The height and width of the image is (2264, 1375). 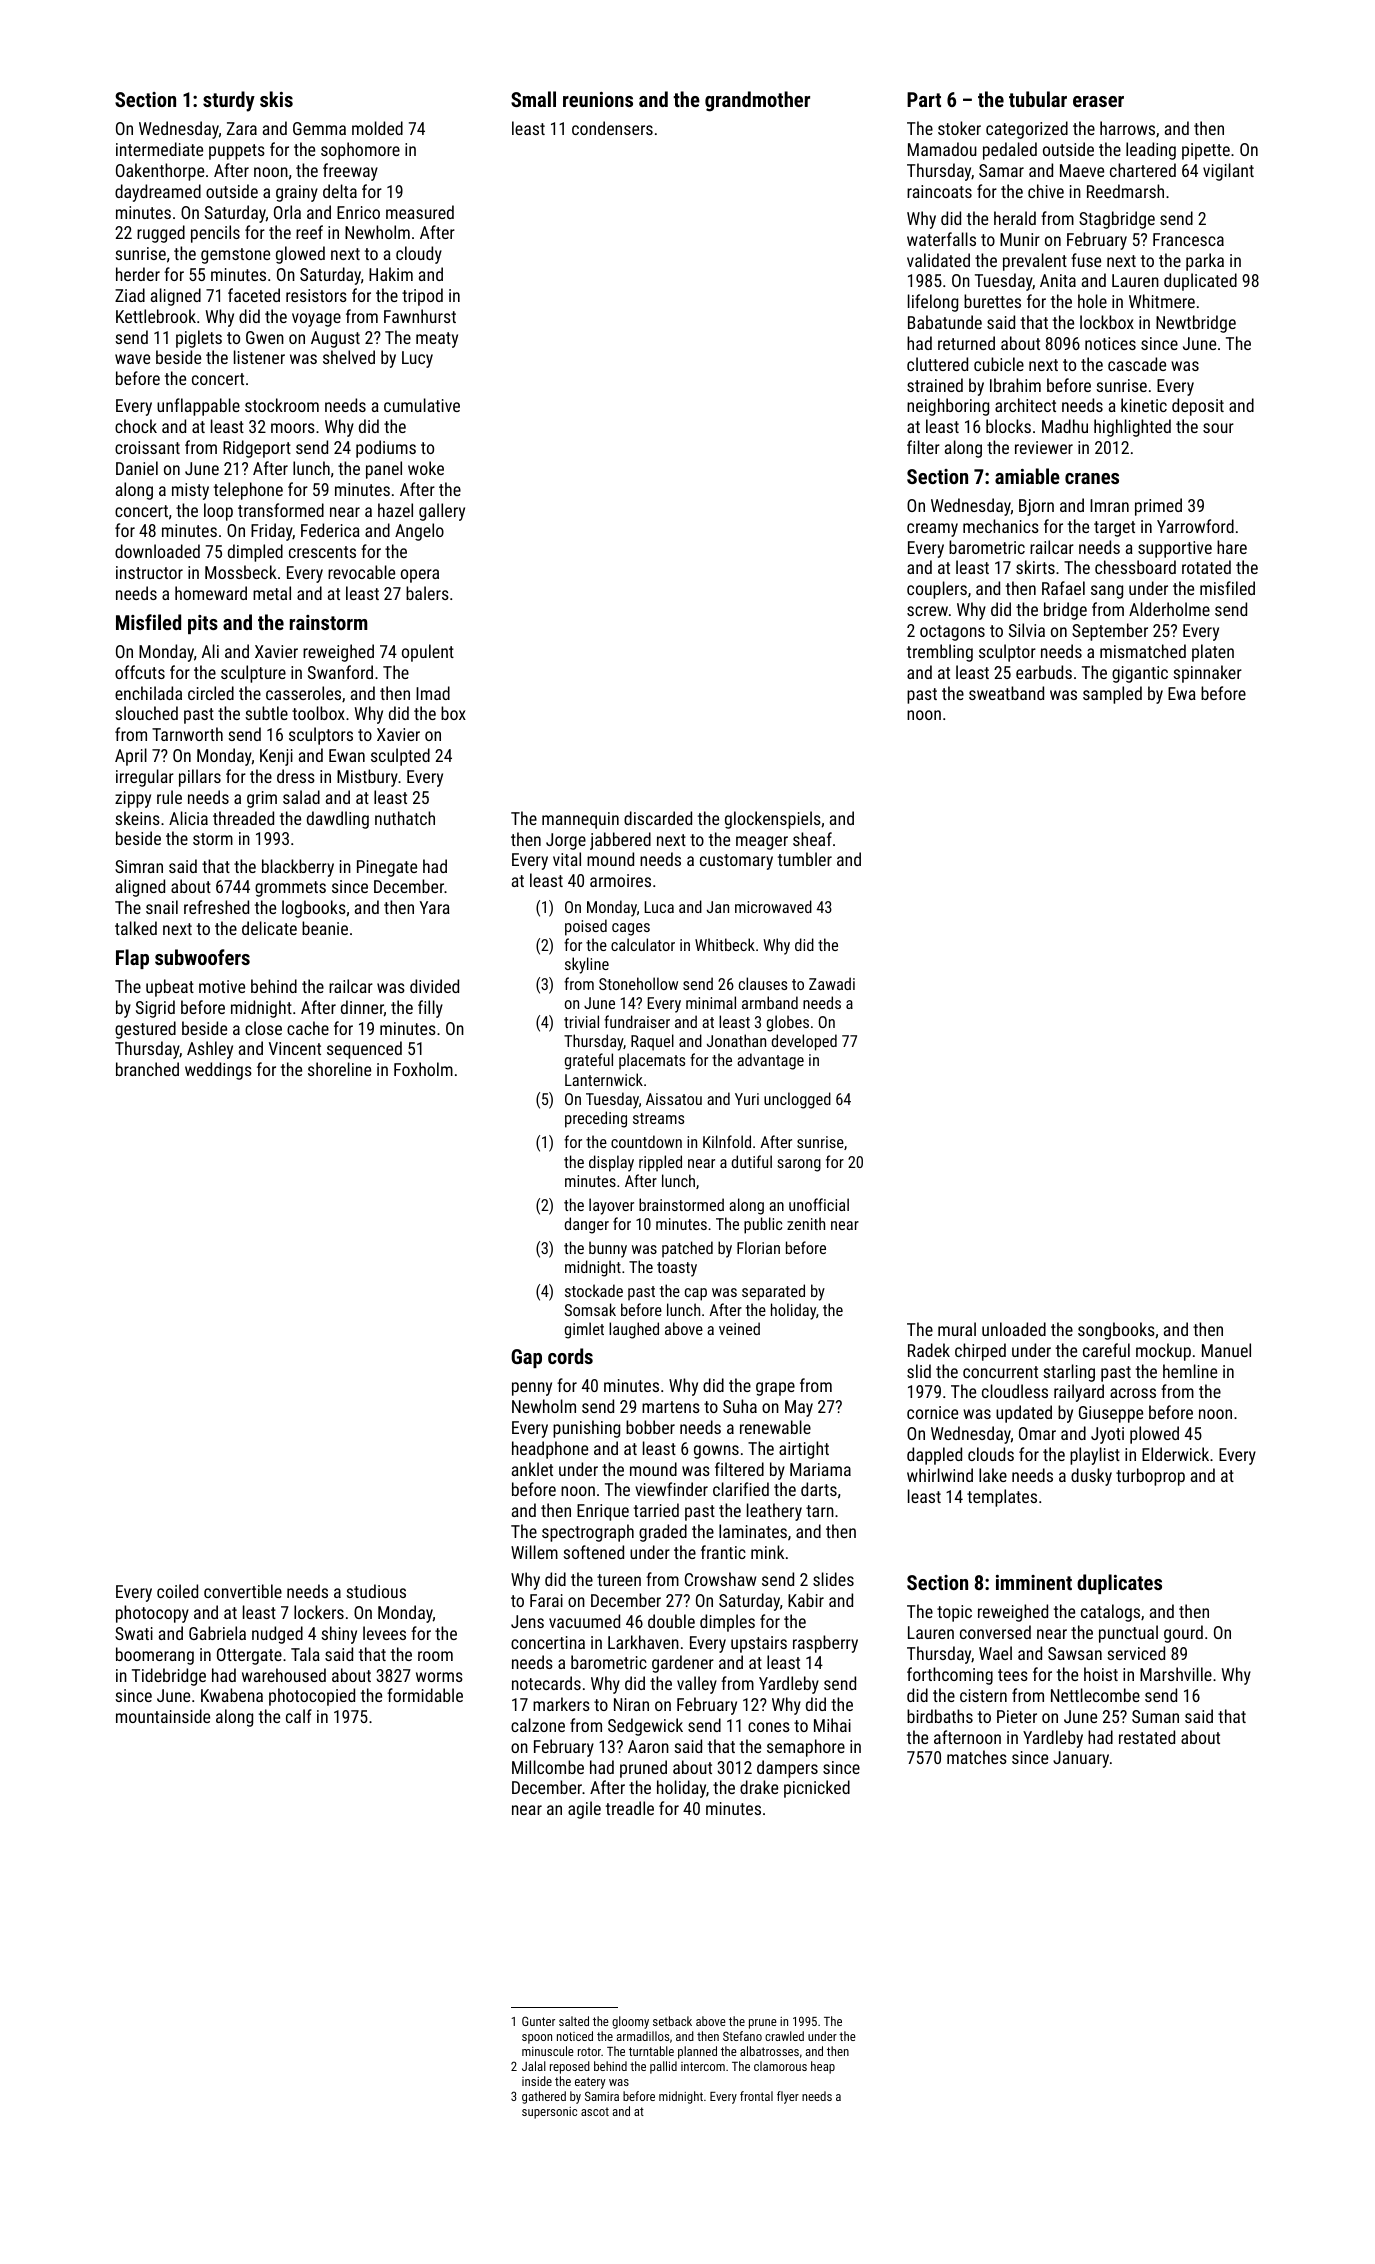 I want to click on mockup, so click(x=1163, y=1352).
